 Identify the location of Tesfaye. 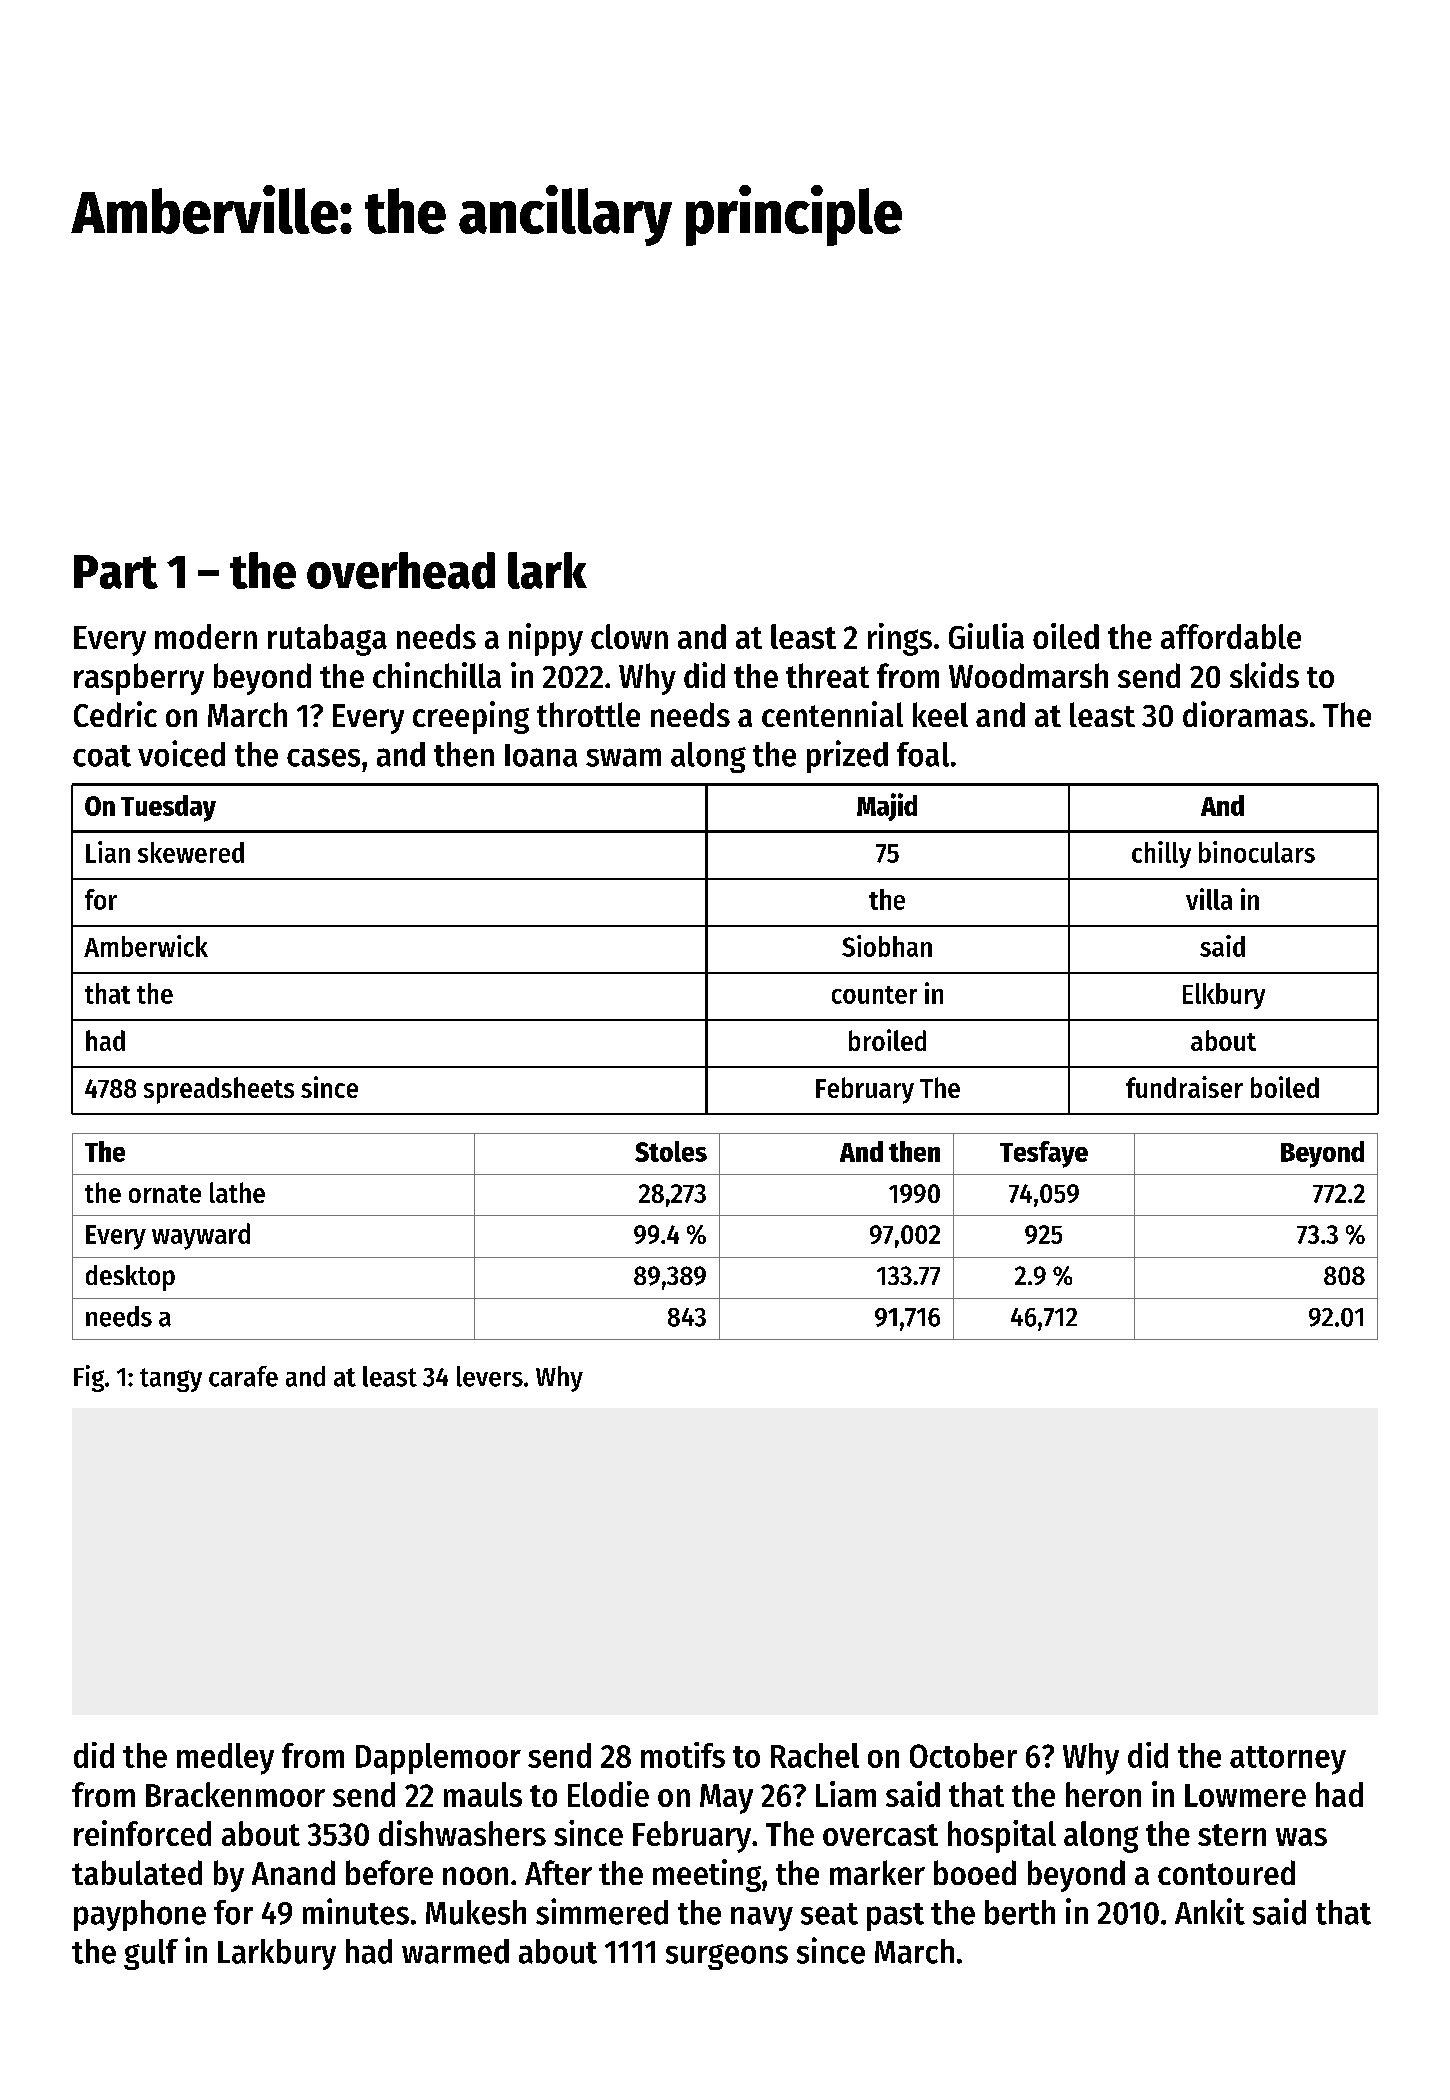
(1044, 1154).
